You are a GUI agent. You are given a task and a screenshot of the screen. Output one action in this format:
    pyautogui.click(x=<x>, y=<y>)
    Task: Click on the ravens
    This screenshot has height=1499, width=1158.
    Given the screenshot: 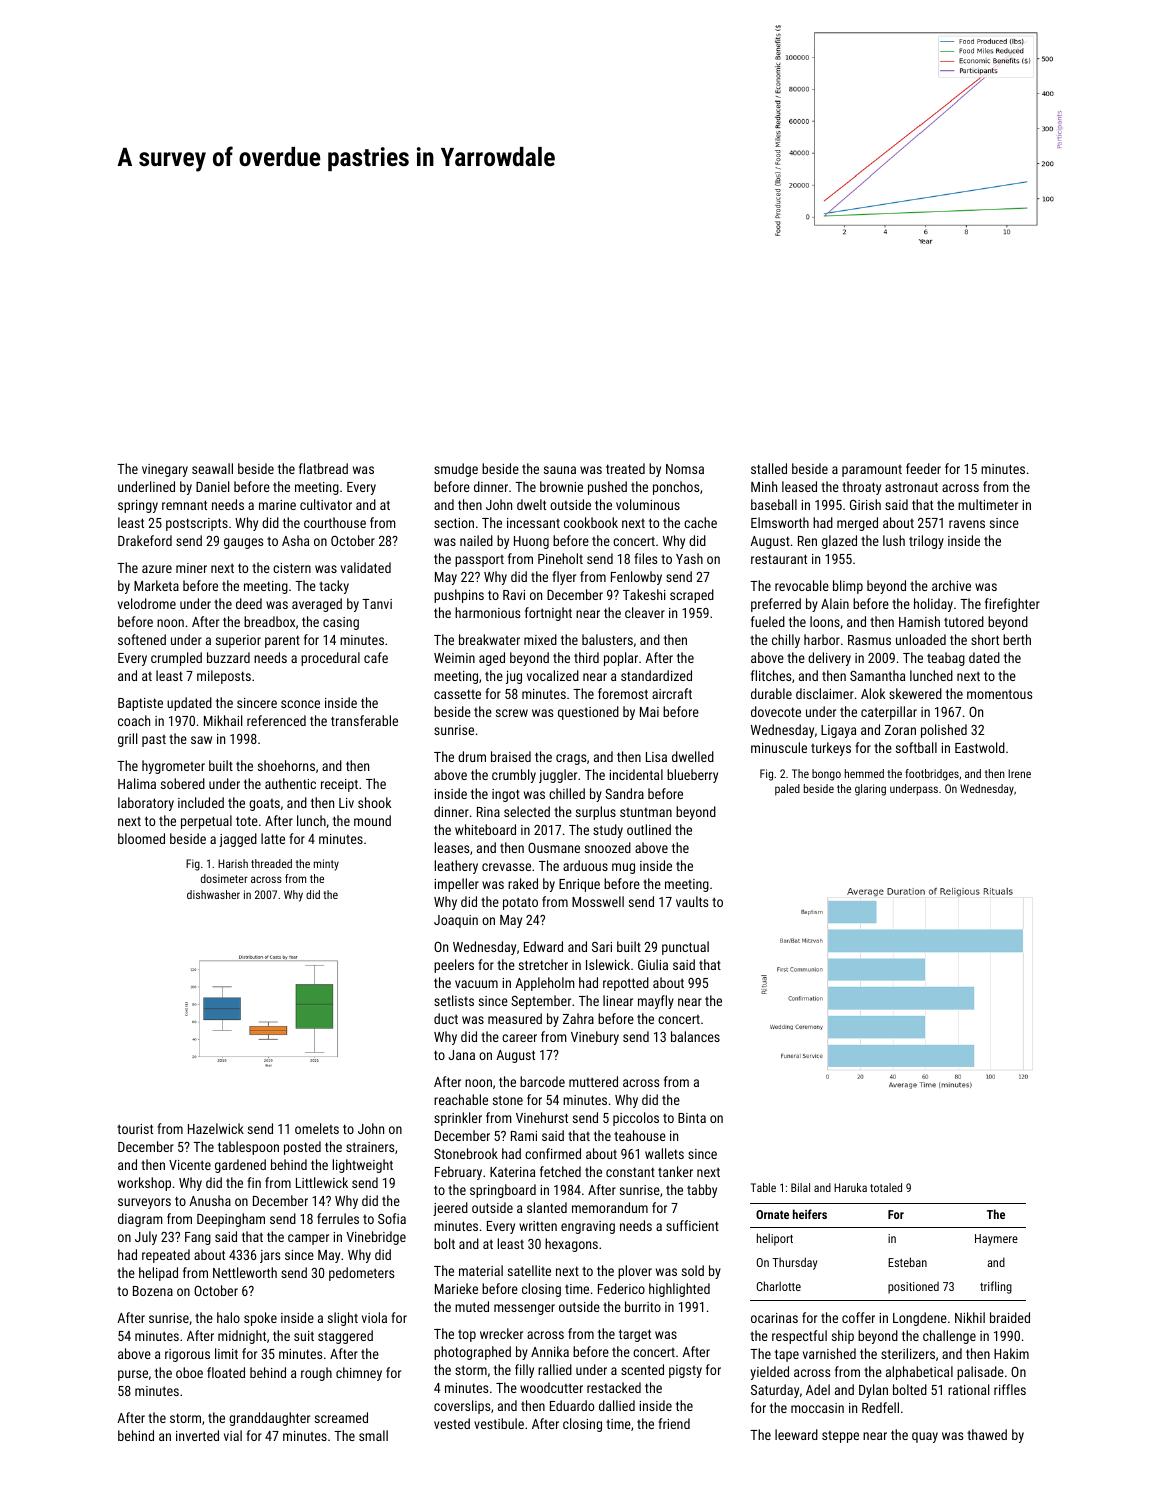 What is the action you would take?
    pyautogui.click(x=967, y=524)
